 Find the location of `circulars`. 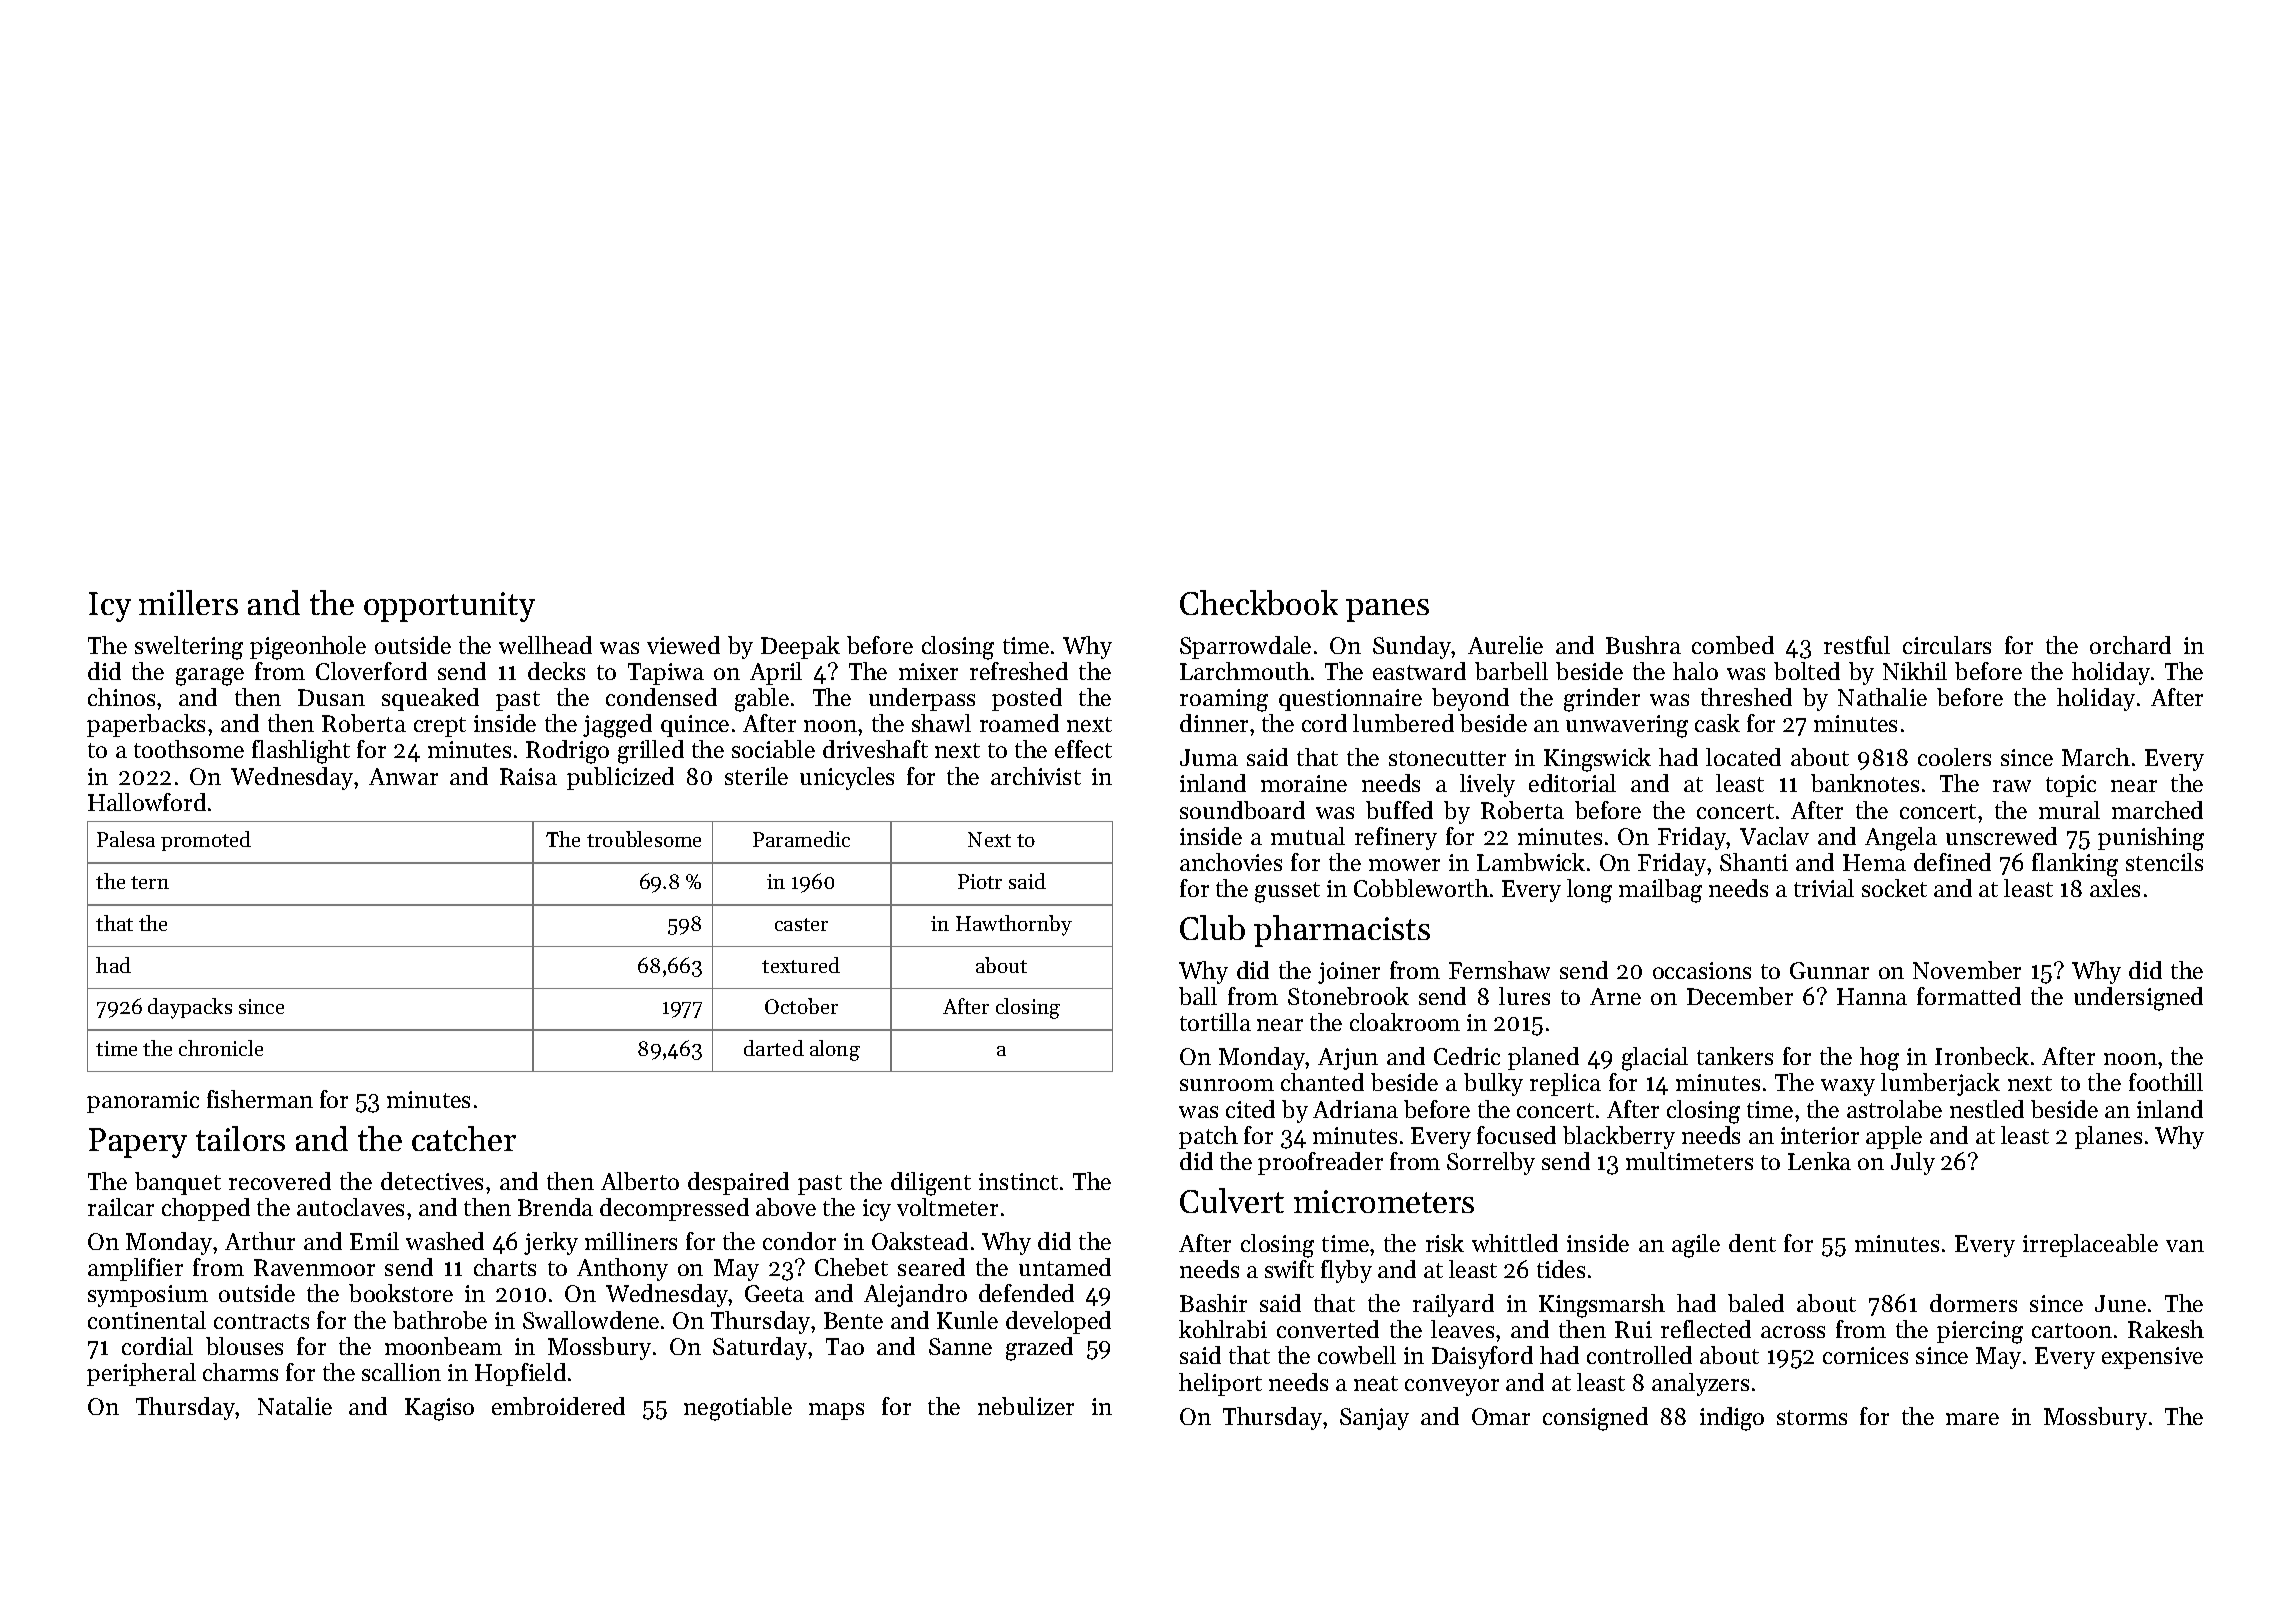

circulars is located at coordinates (1947, 645).
